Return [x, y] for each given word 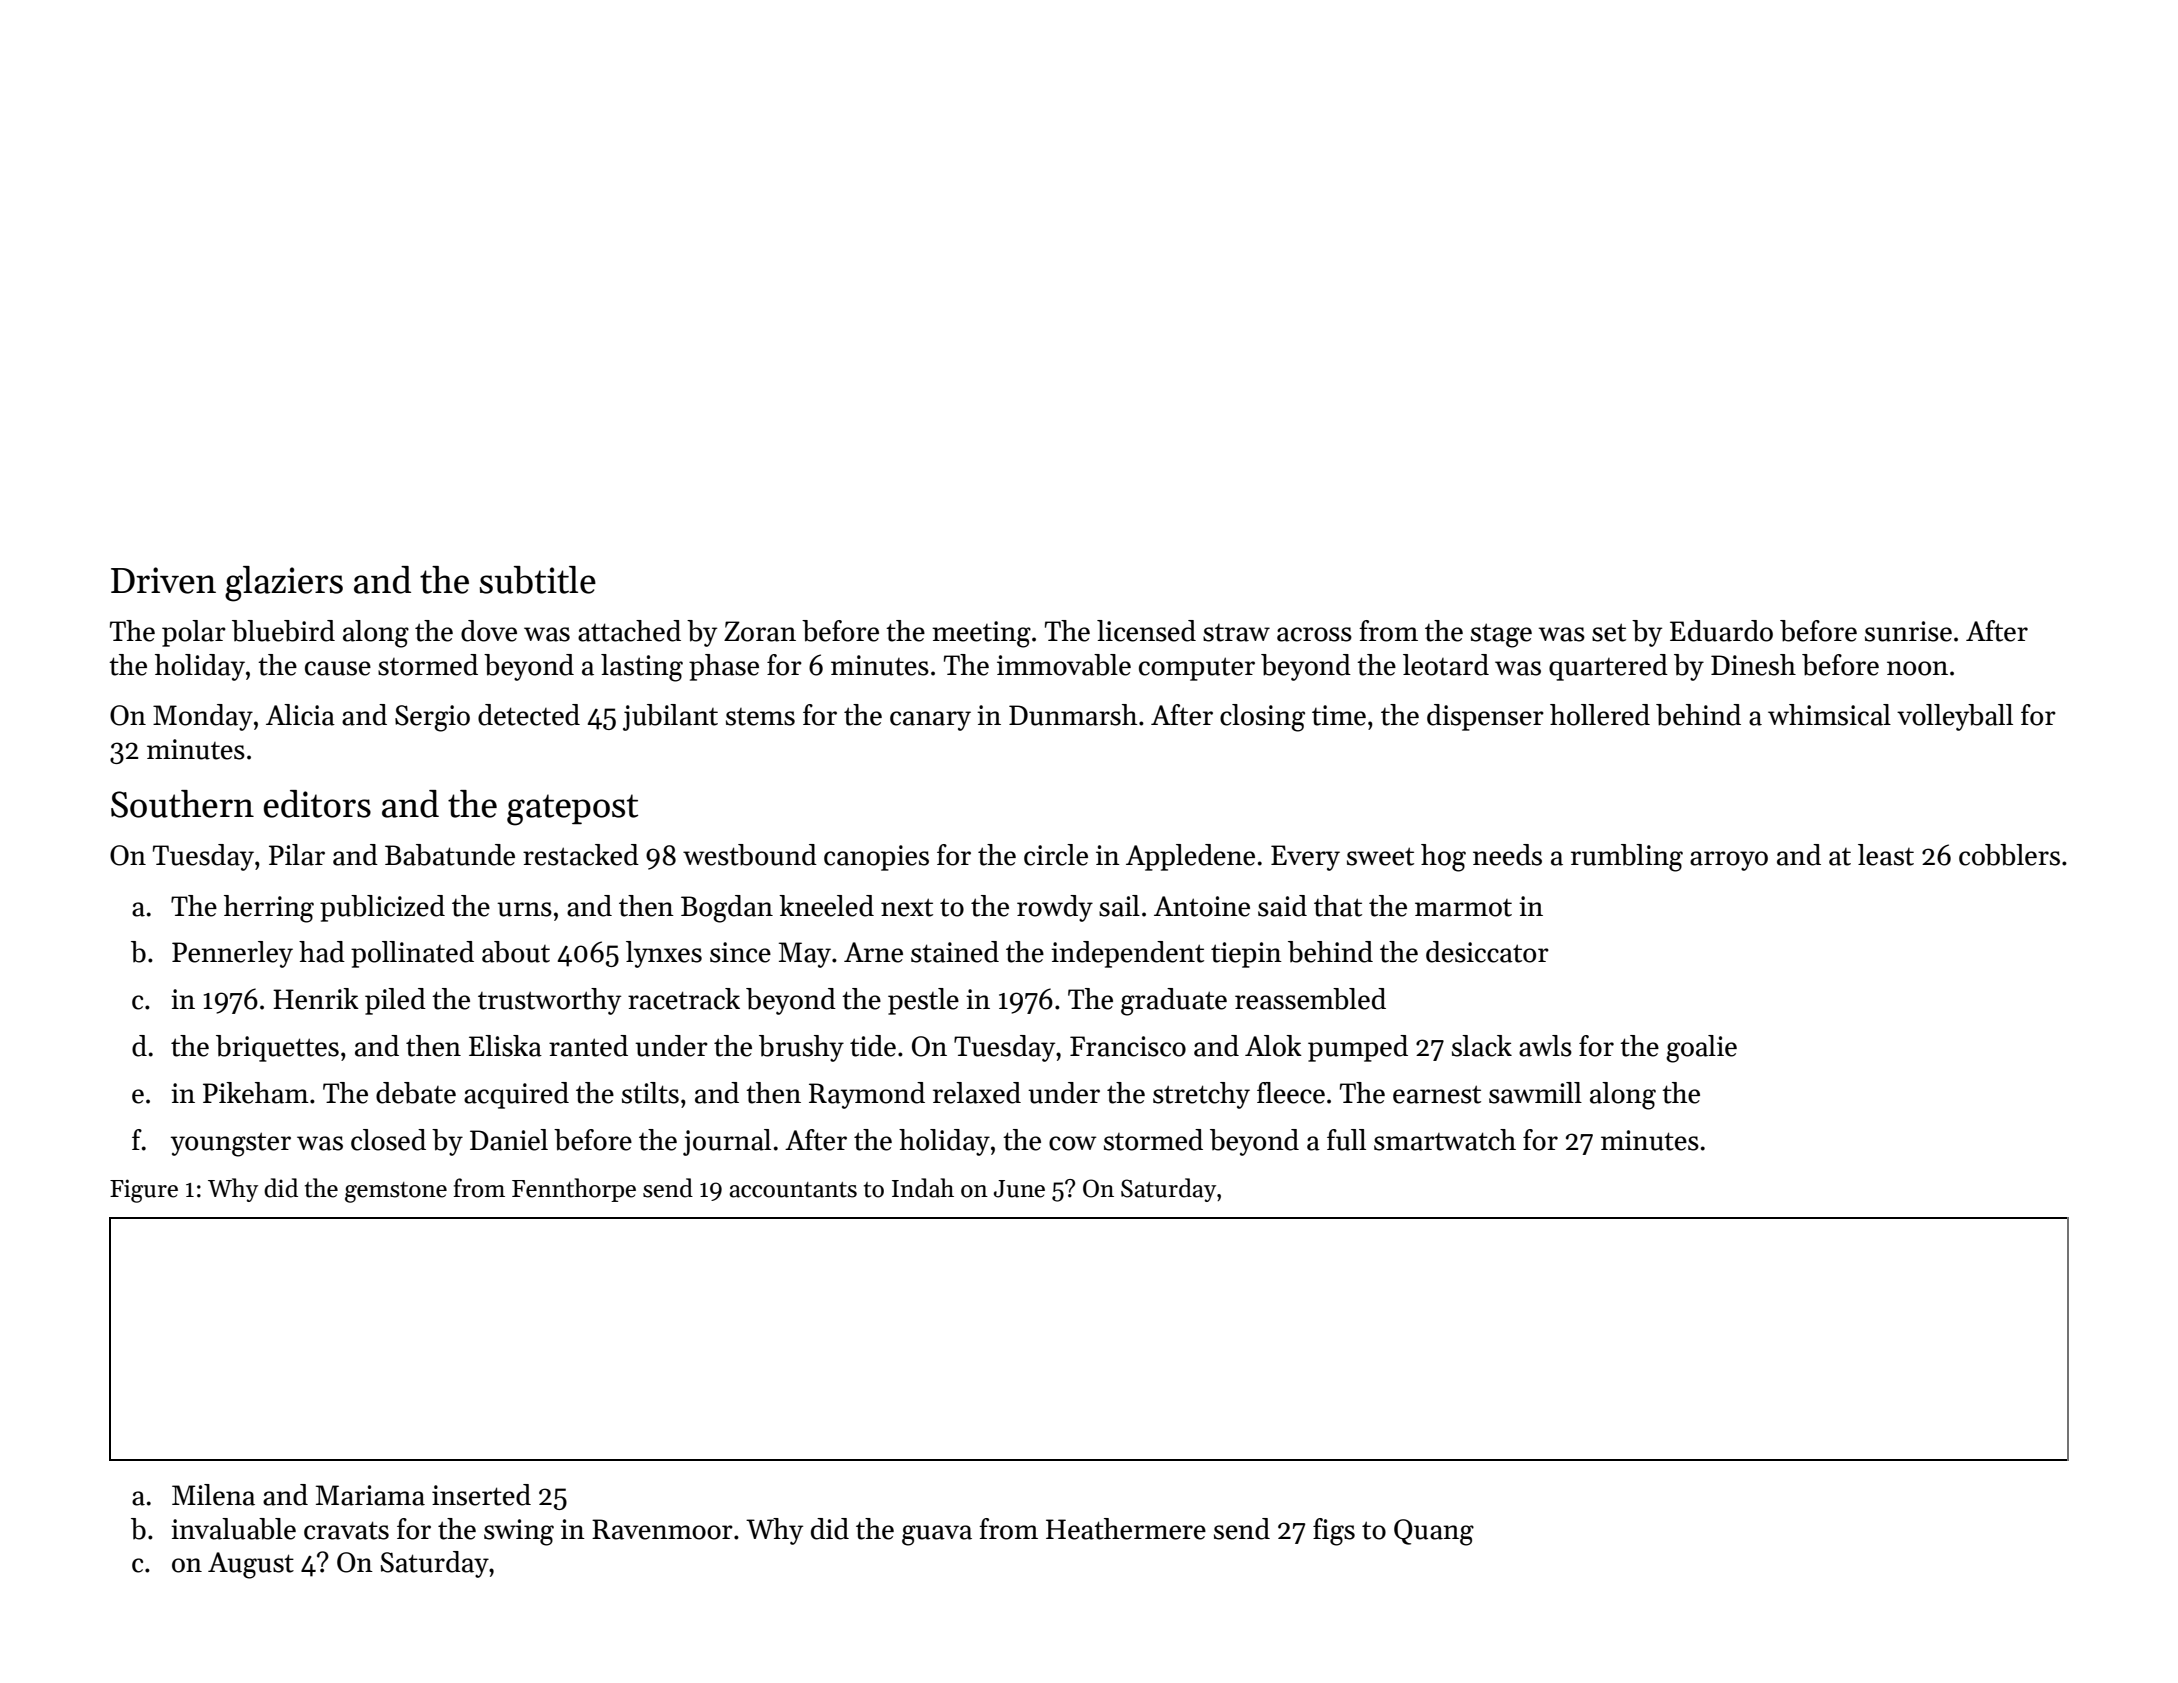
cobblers [2009, 855]
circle [1056, 855]
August [251, 1565]
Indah [923, 1188]
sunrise [1908, 631]
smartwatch [1445, 1140]
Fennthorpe [574, 1190]
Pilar [297, 855]
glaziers [284, 584]
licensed [1146, 631]
